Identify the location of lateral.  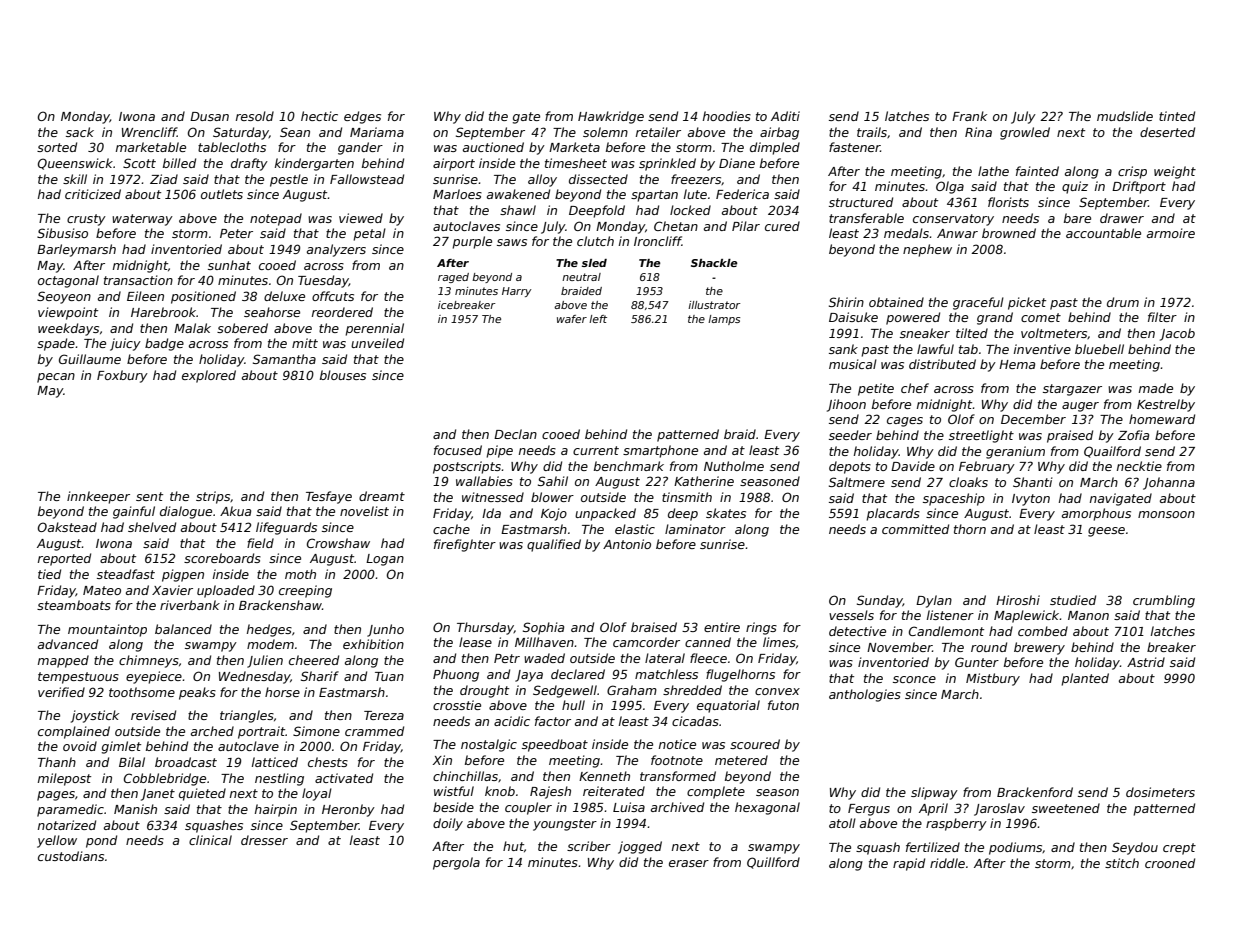
(665, 658).
